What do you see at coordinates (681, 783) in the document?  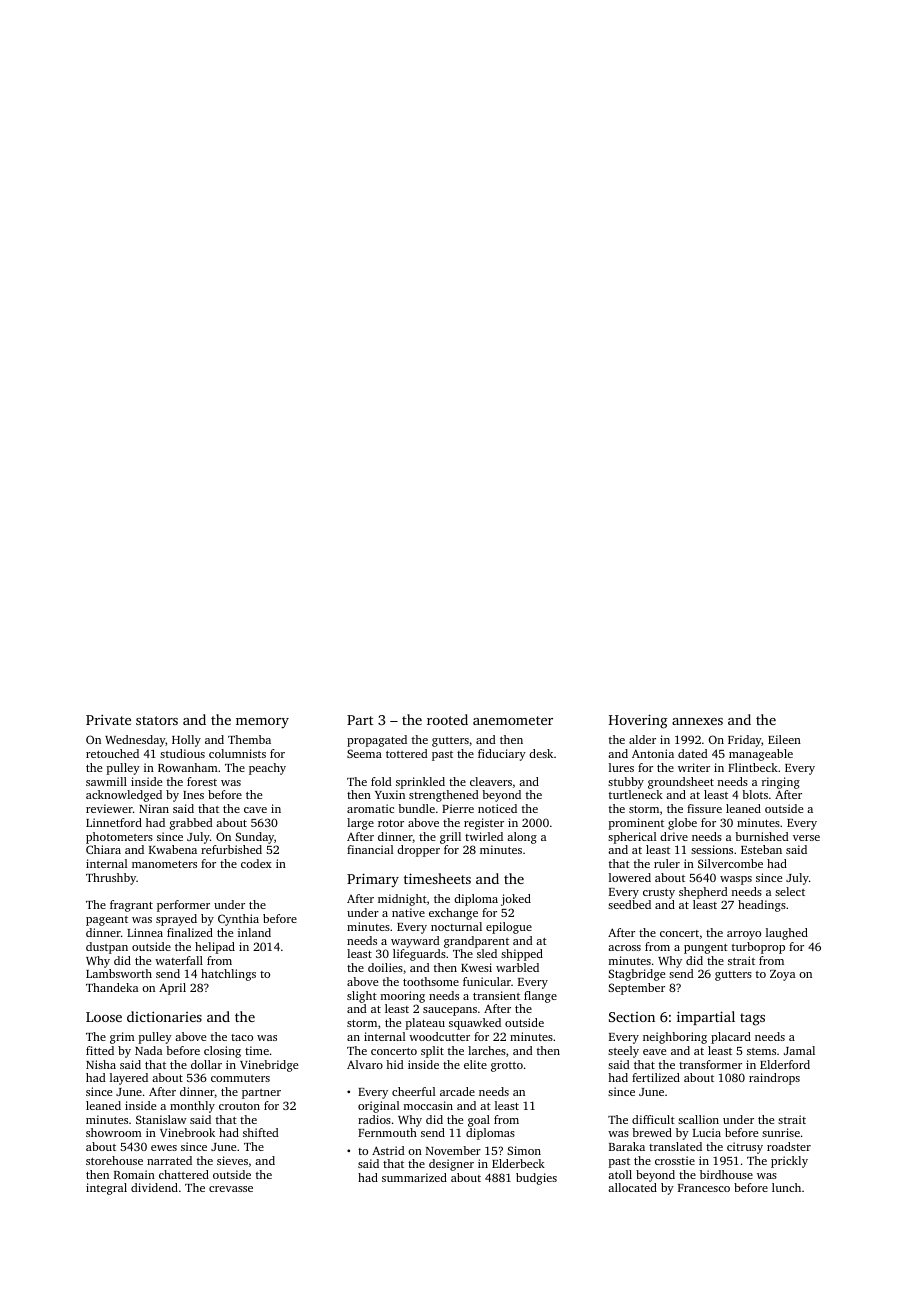 I see `groundsheet` at bounding box center [681, 783].
